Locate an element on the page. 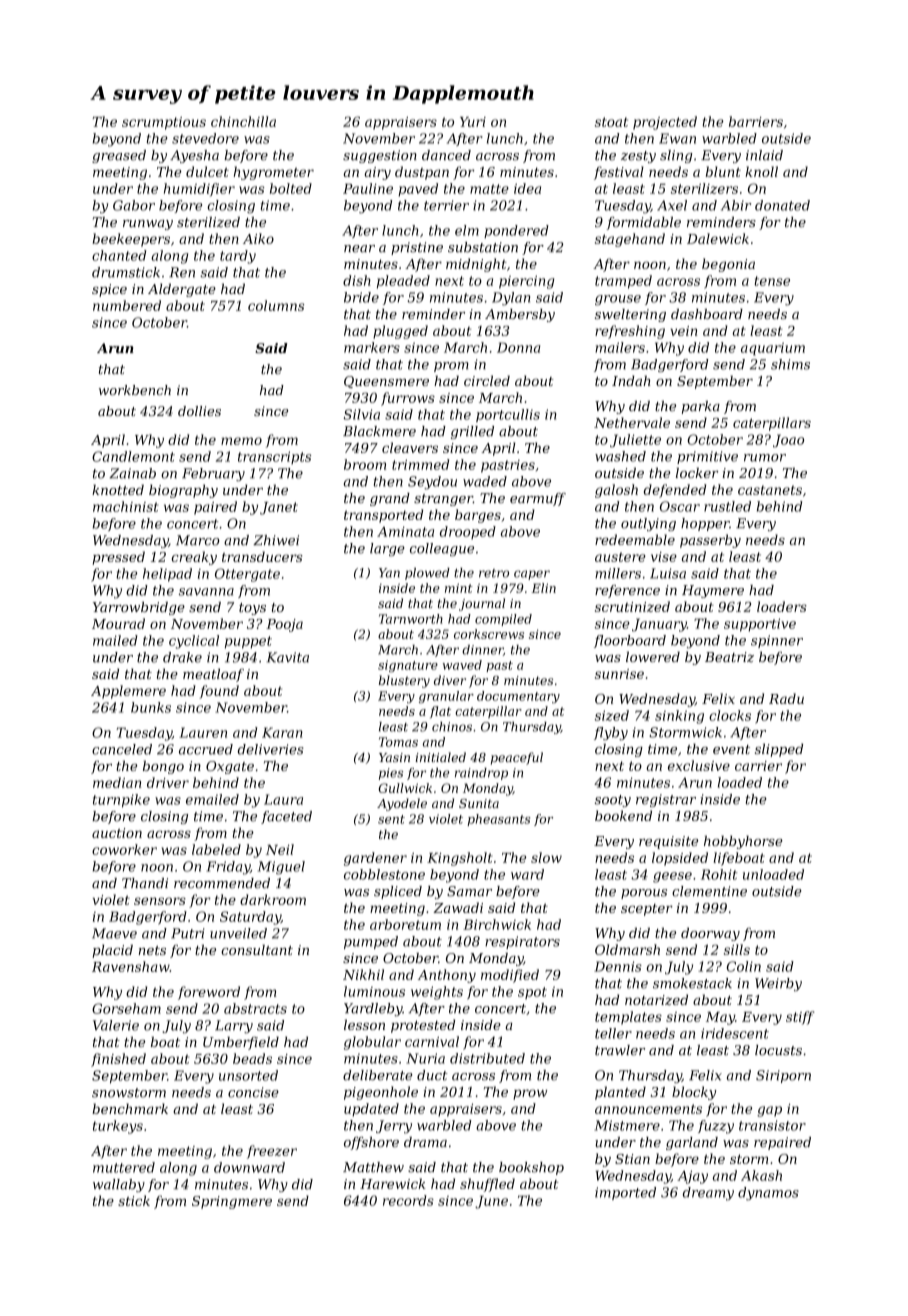 This page has height=1316, width=908. Samar is located at coordinates (469, 891).
